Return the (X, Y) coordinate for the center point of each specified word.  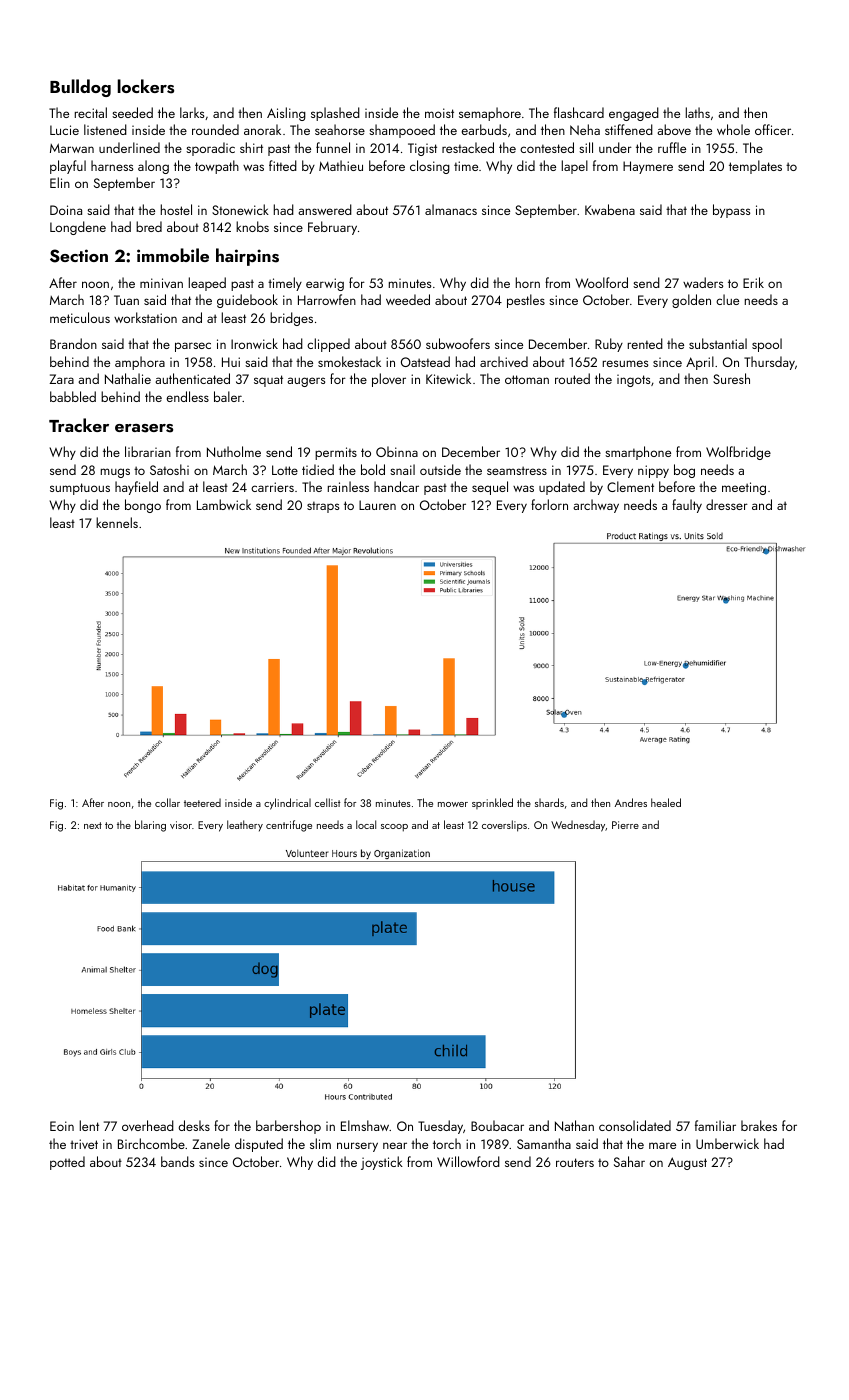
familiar (715, 1125)
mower (453, 804)
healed (666, 802)
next (93, 825)
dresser (727, 504)
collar (167, 802)
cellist (327, 802)
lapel (575, 167)
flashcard (579, 112)
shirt (251, 147)
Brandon (73, 343)
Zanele (211, 1143)
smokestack (349, 361)
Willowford (468, 1161)
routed (572, 378)
